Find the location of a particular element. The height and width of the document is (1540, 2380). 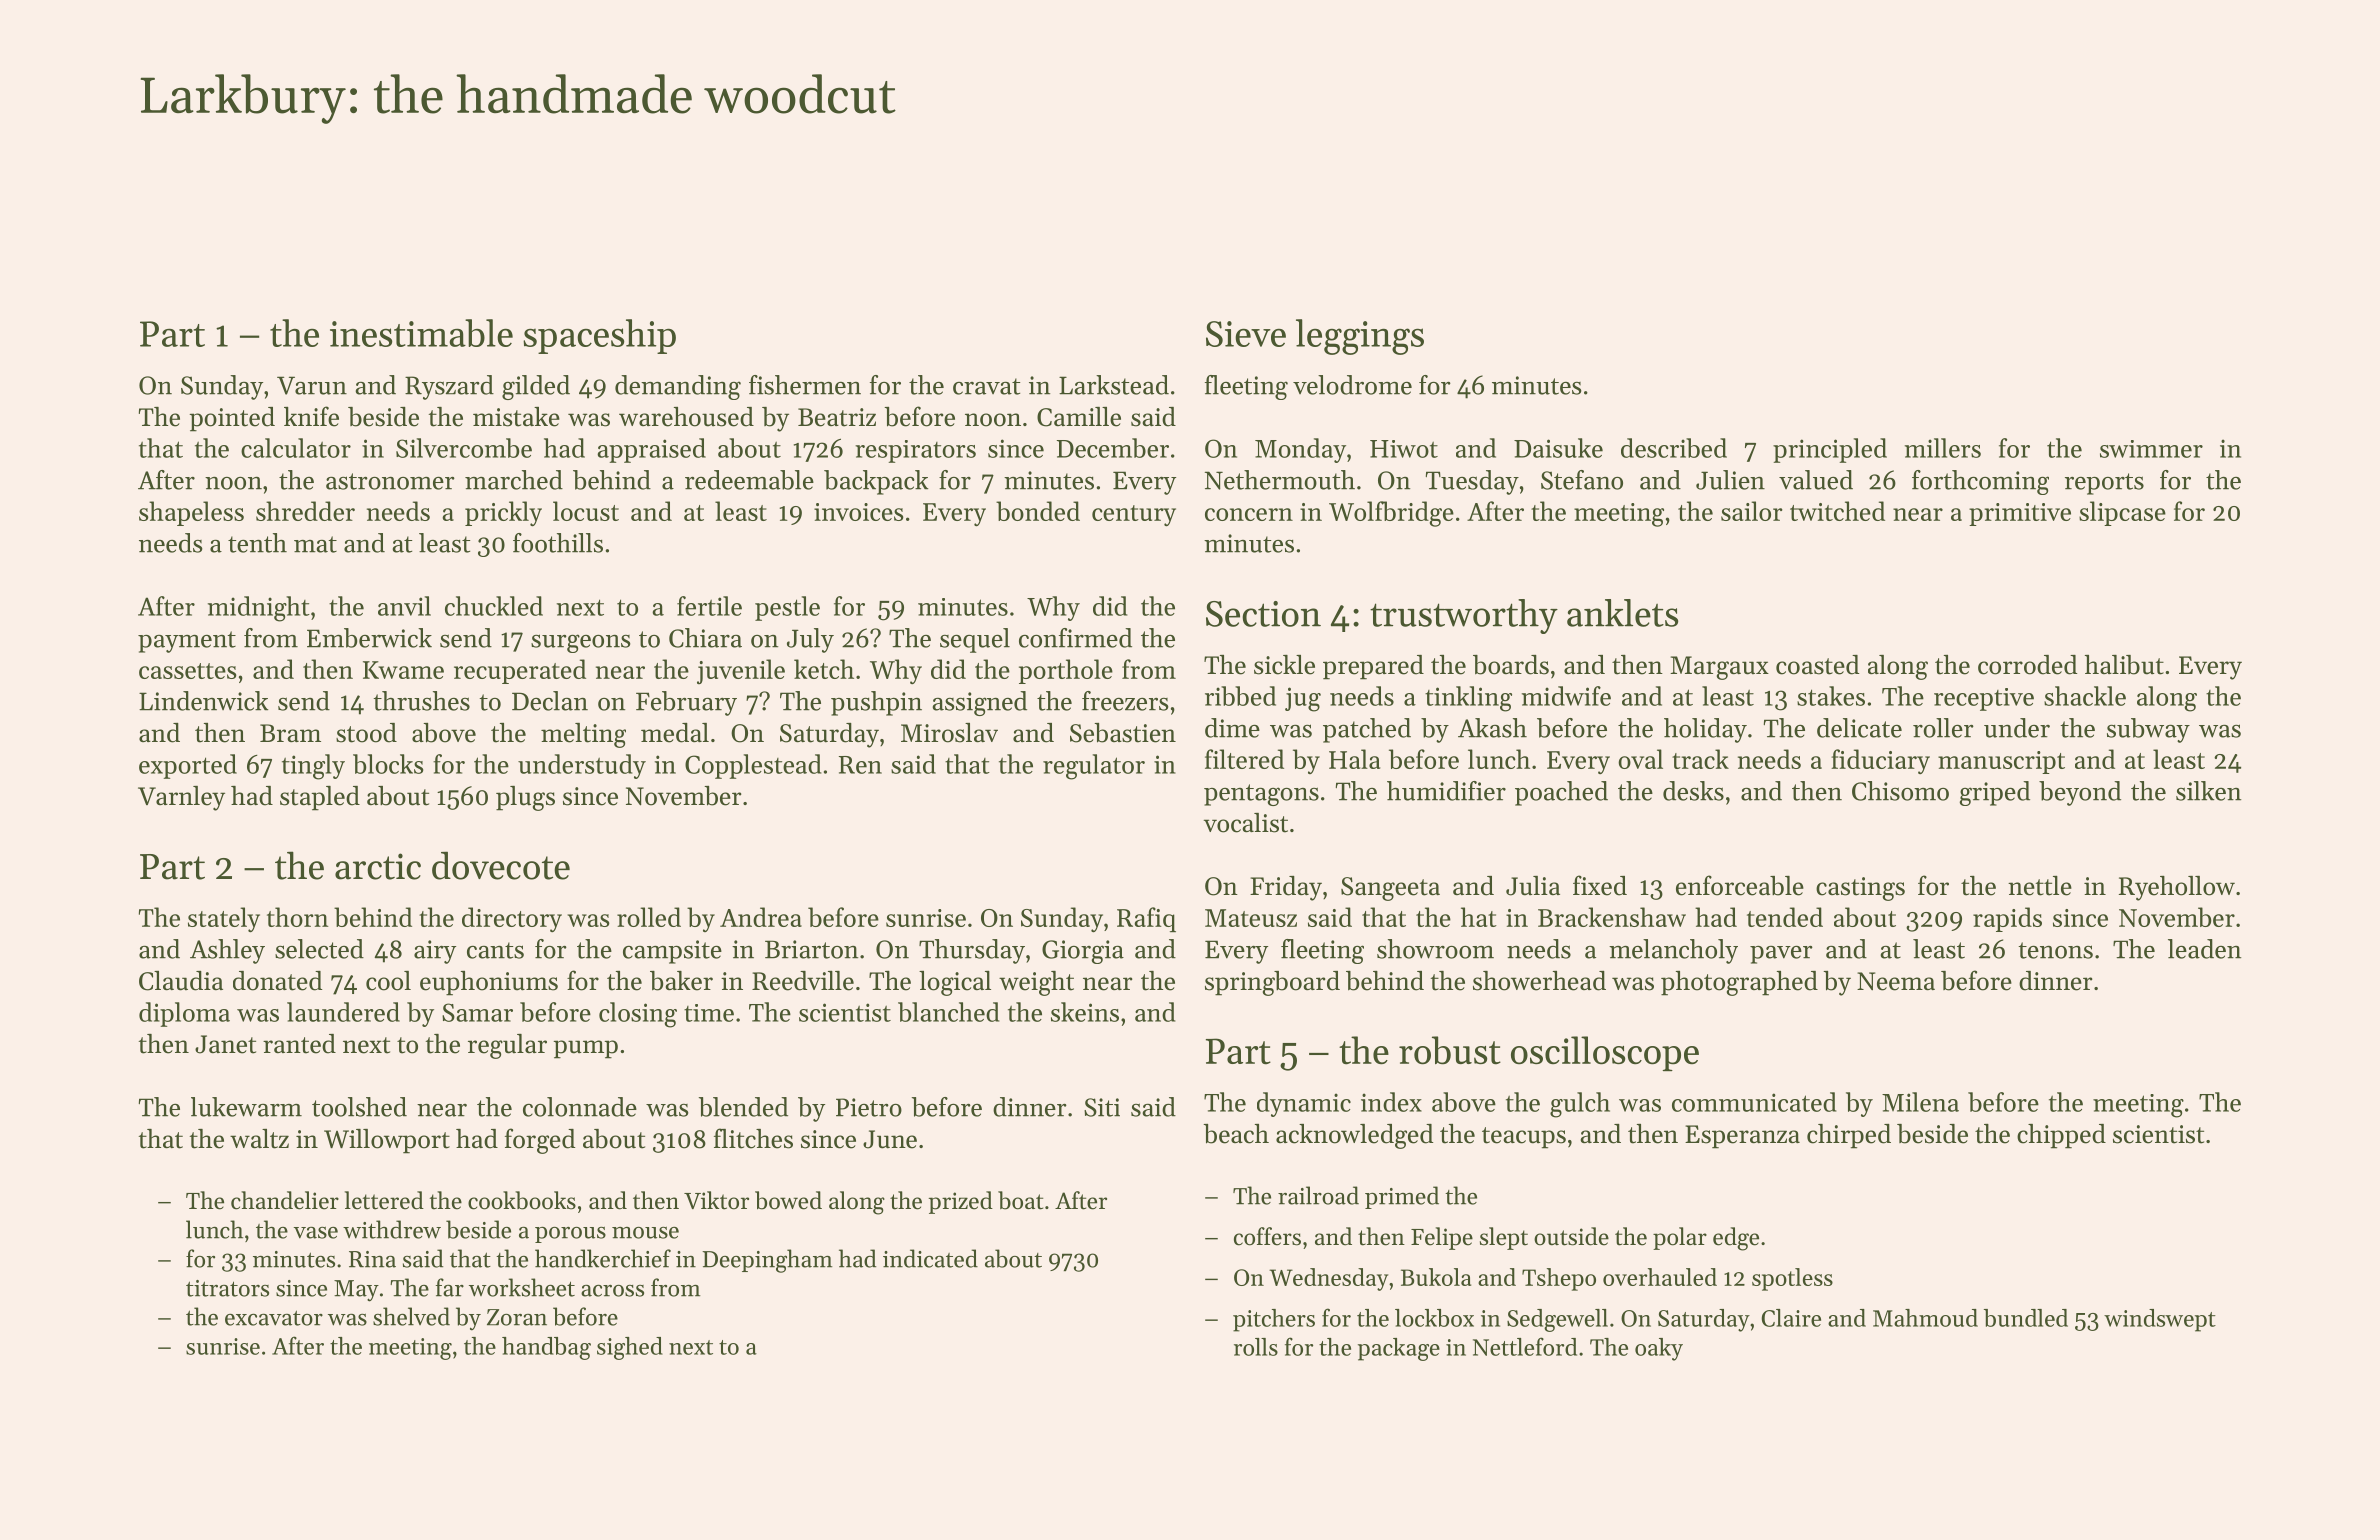

windswept is located at coordinates (2160, 1320).
